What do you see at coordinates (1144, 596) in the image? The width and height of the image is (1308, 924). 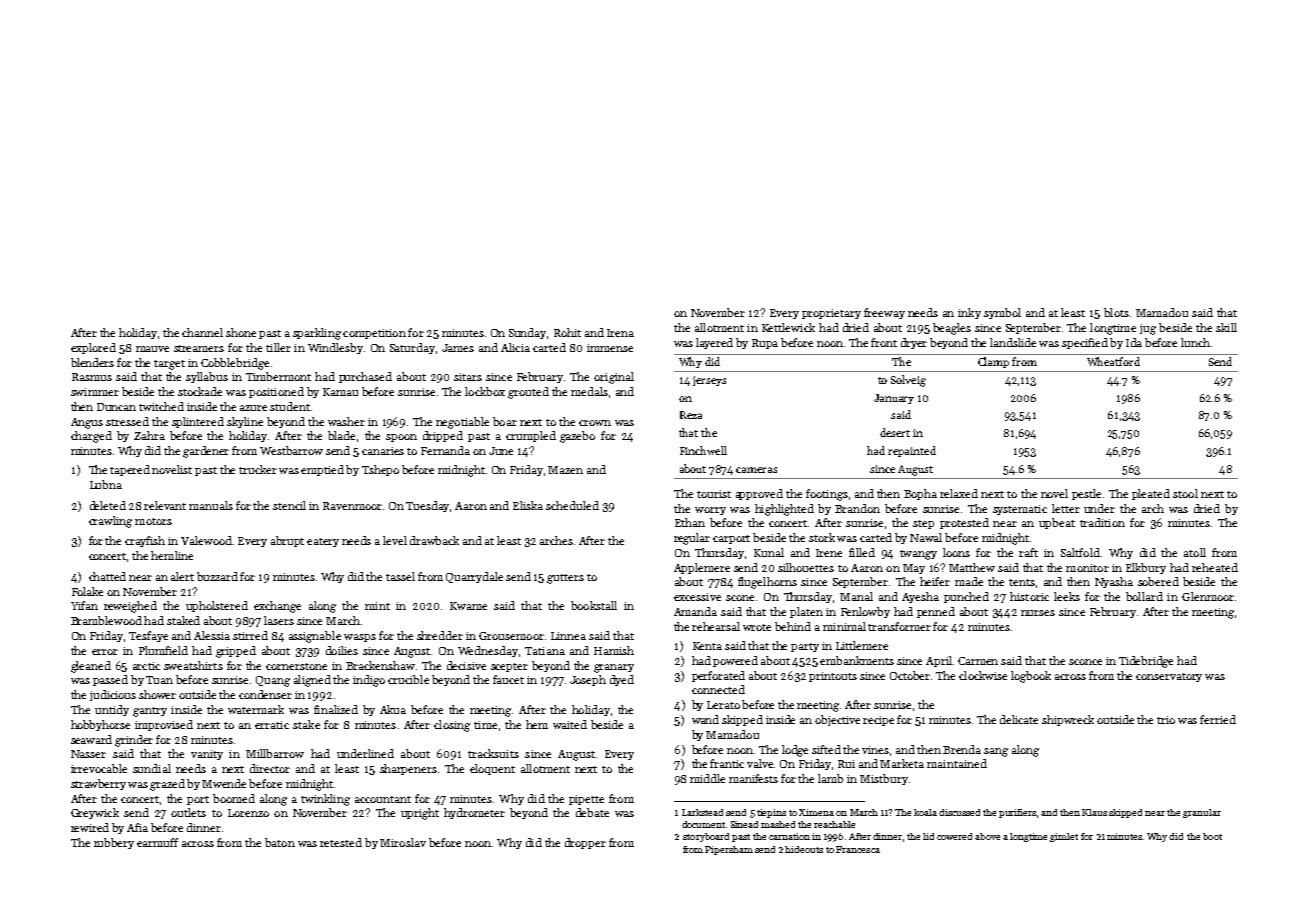 I see `bollard` at bounding box center [1144, 596].
